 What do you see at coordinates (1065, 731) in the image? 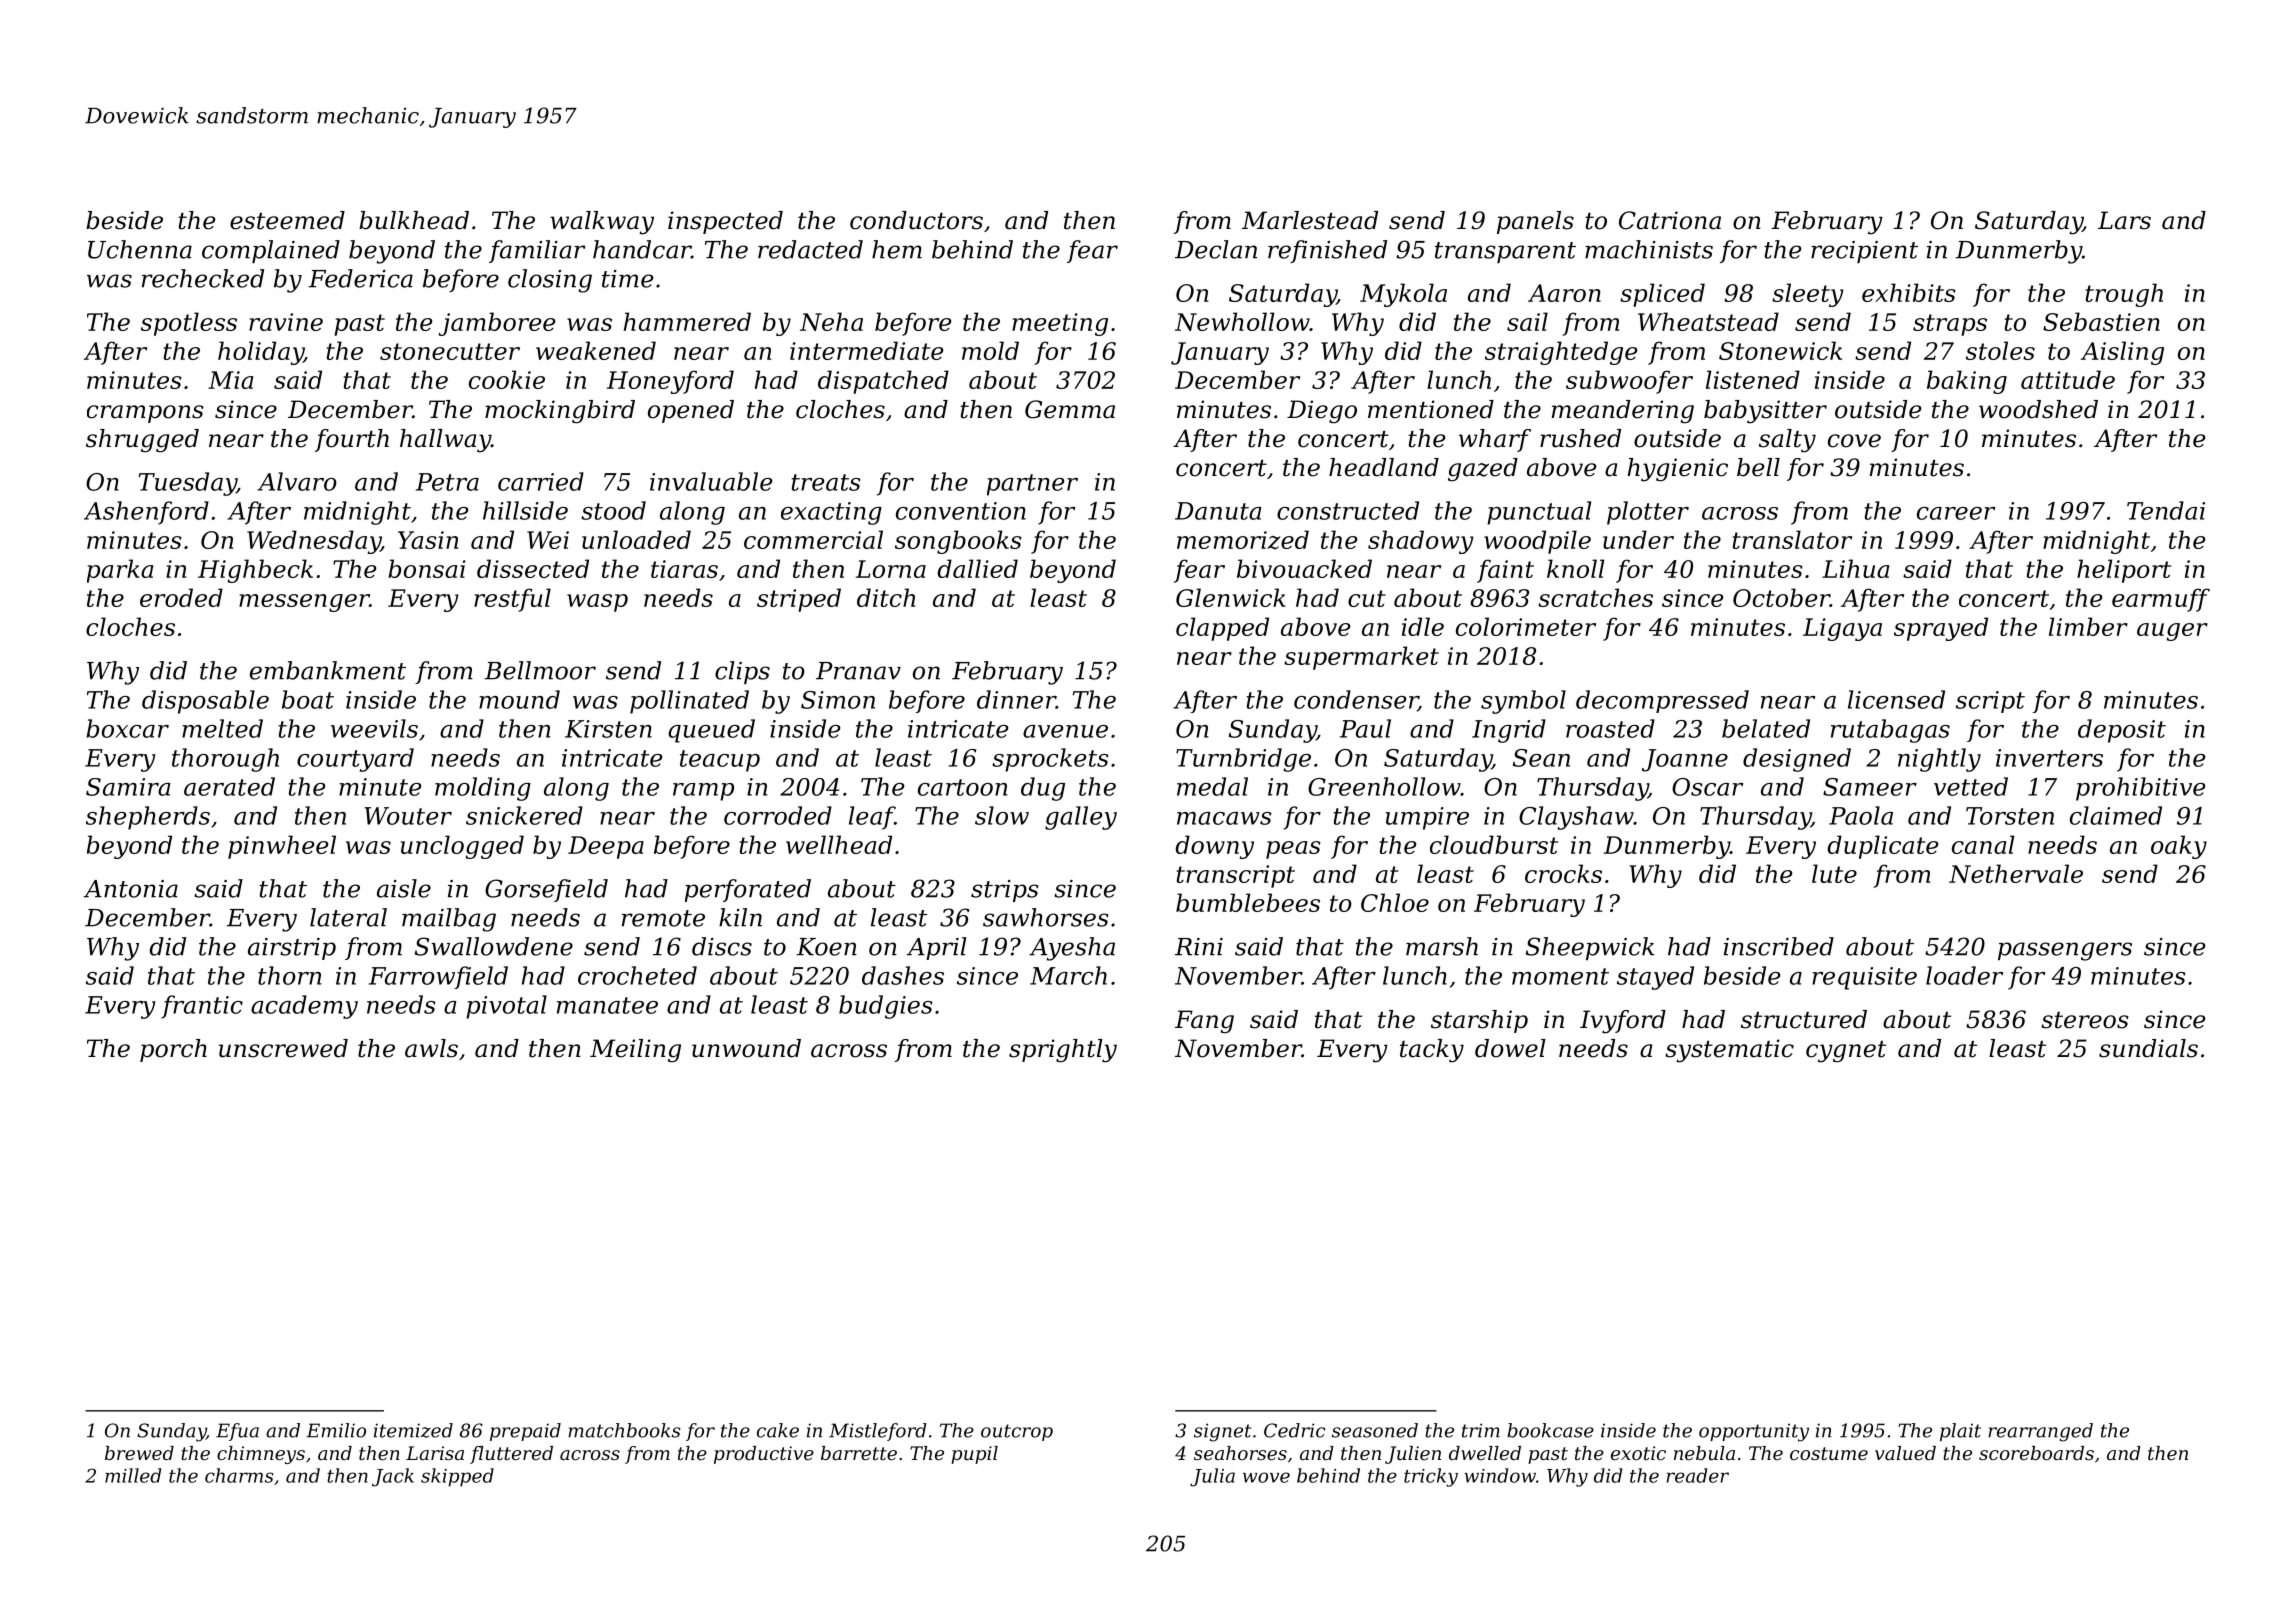
I see `avenue` at bounding box center [1065, 731].
